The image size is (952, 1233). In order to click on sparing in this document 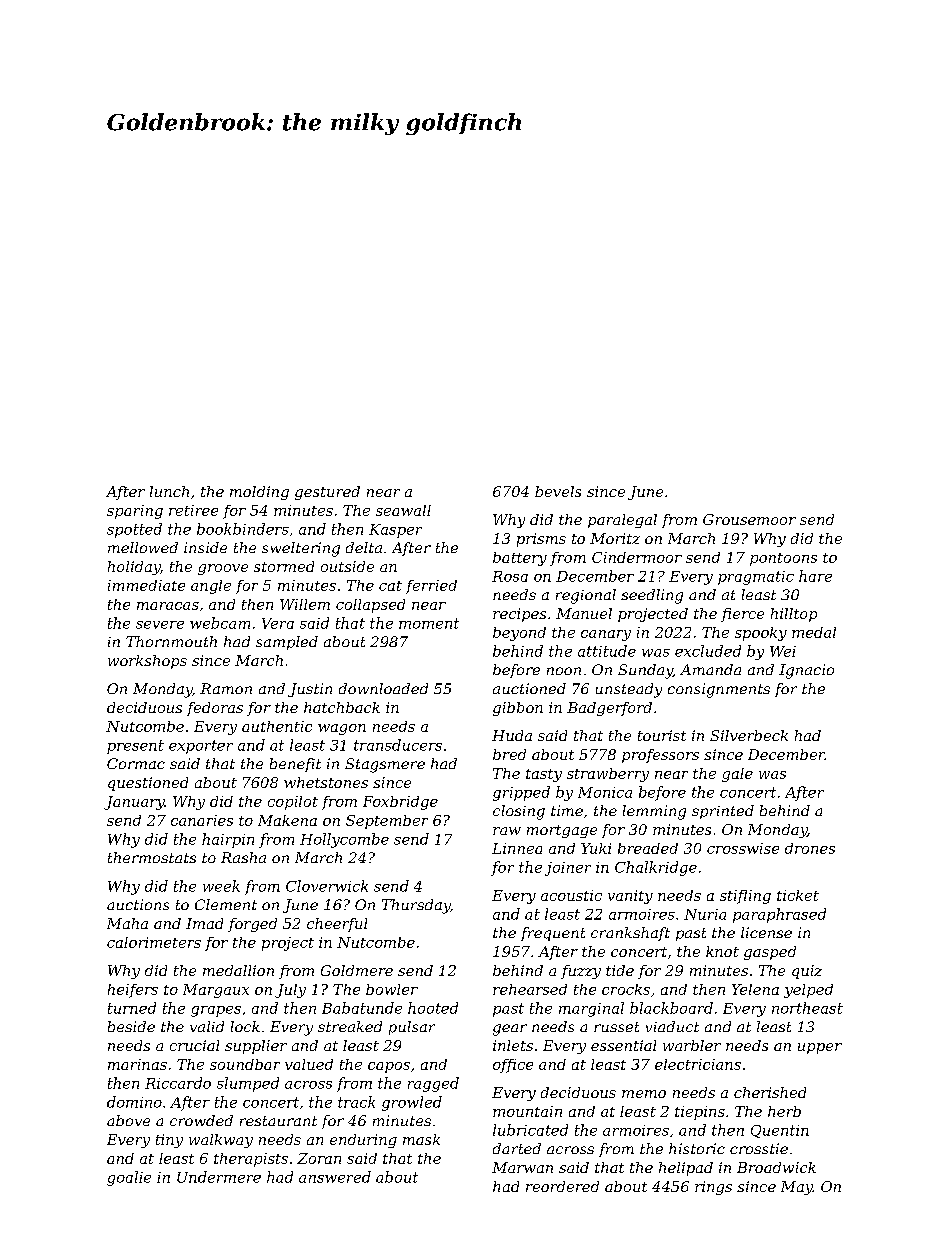, I will do `click(135, 512)`.
